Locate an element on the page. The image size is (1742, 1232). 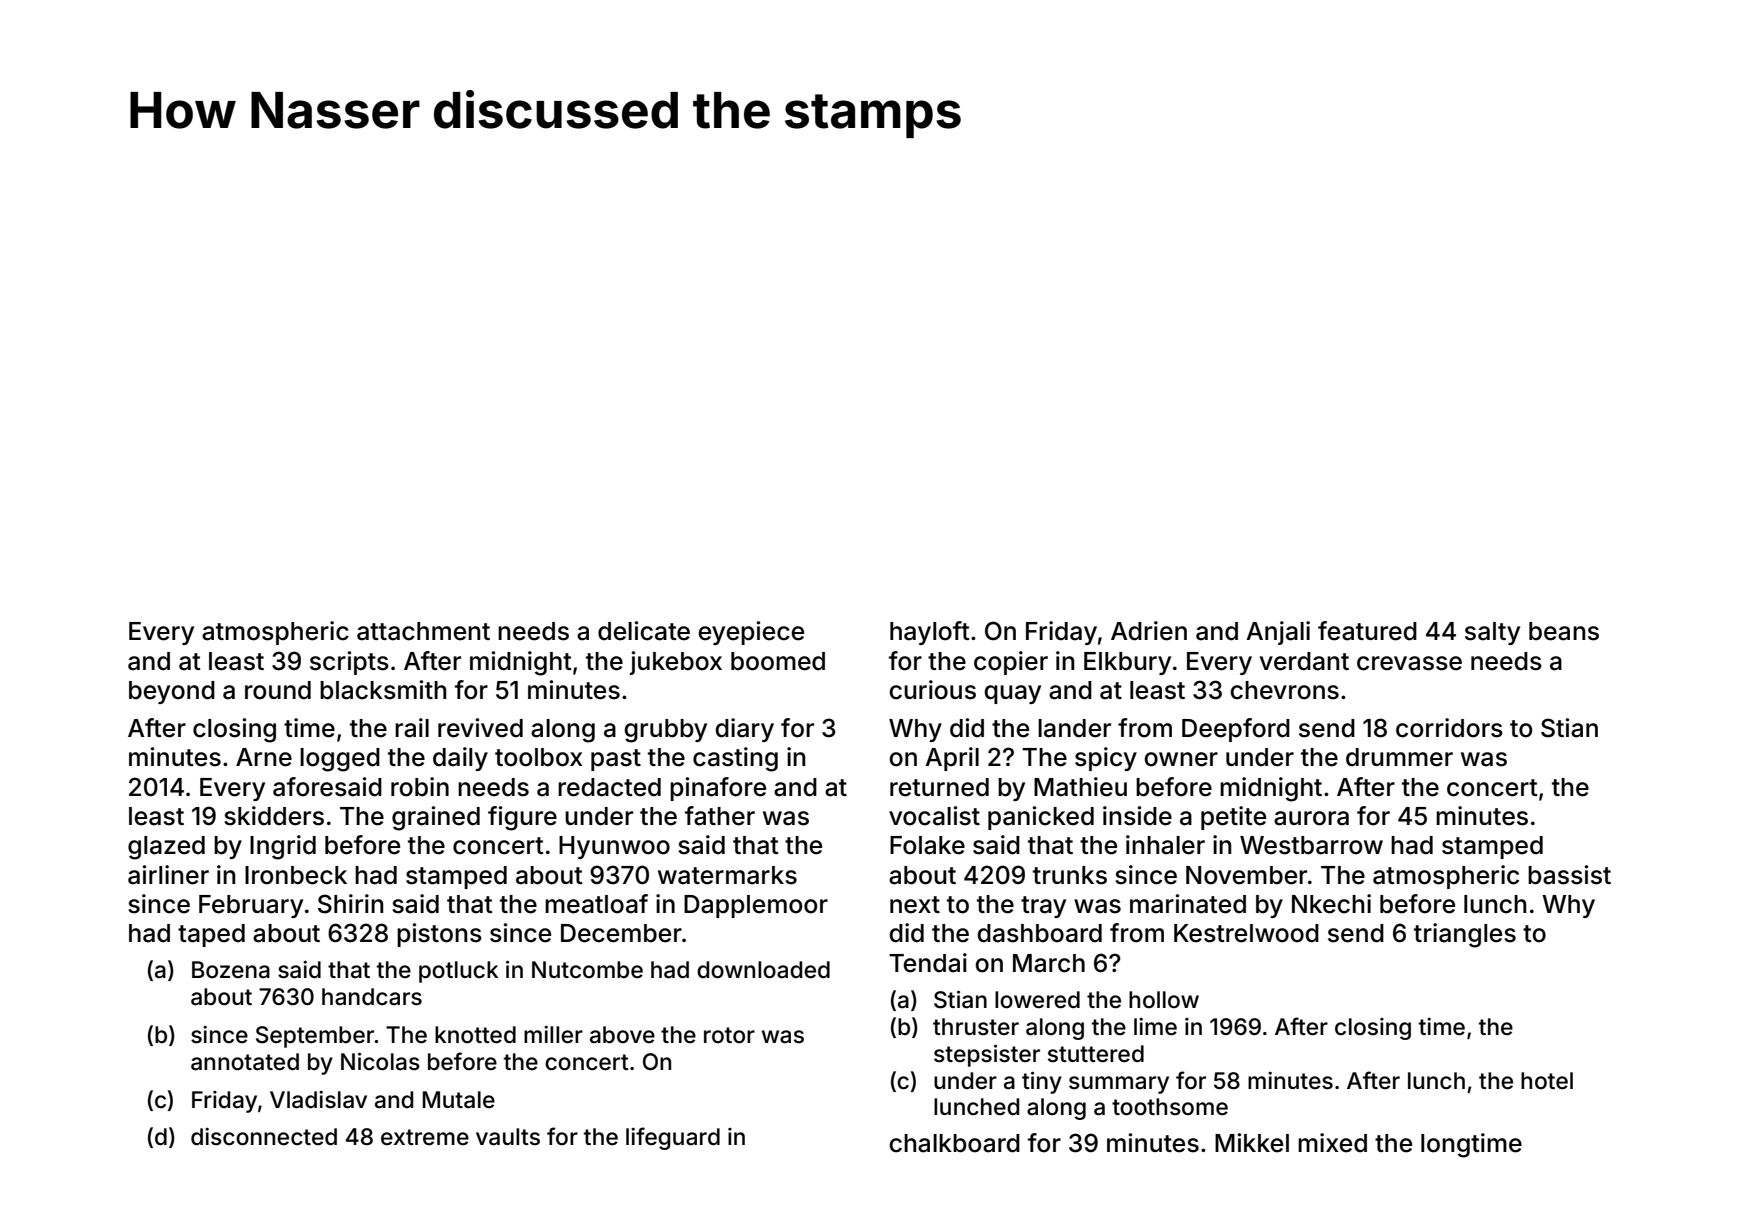
bassist is located at coordinates (1569, 875).
